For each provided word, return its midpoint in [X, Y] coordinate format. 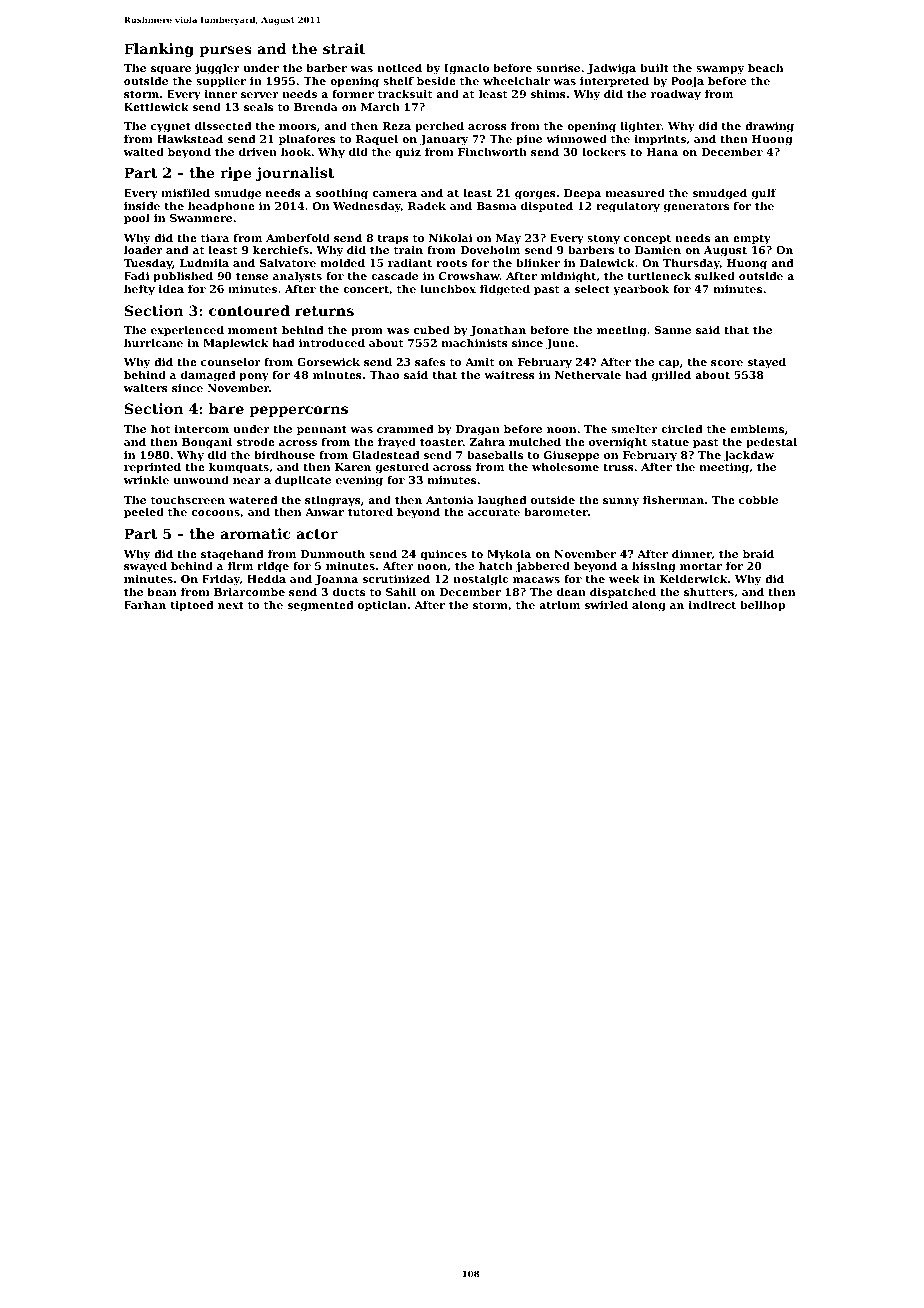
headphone [221, 207]
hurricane [153, 342]
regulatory [628, 207]
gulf [764, 194]
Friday [221, 580]
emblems [757, 428]
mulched [535, 441]
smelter [634, 428]
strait [344, 48]
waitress [509, 375]
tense [252, 276]
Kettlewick [156, 106]
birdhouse [284, 454]
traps [392, 240]
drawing [769, 127]
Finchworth [492, 151]
